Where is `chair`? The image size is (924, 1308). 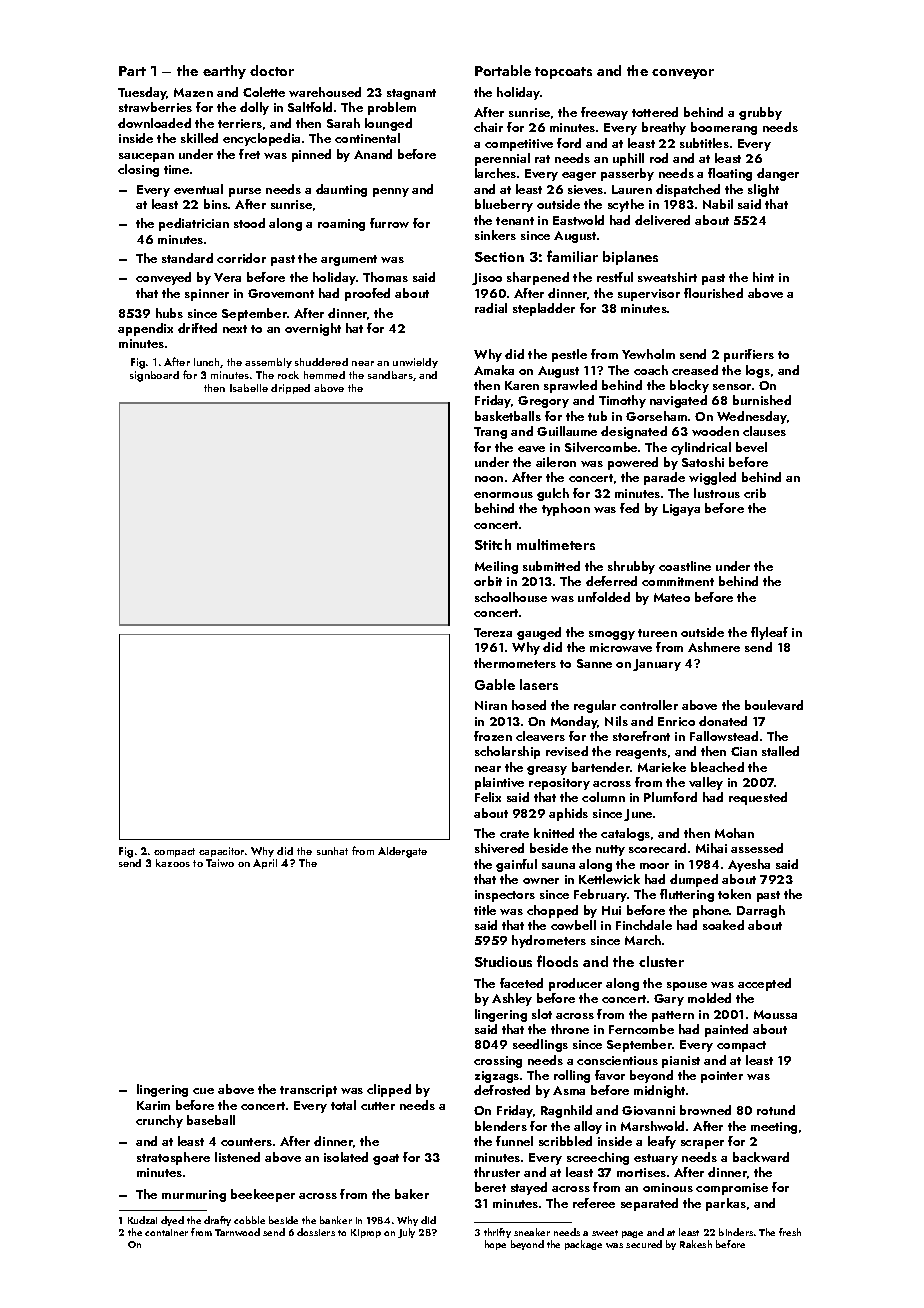
chair is located at coordinates (488, 127).
